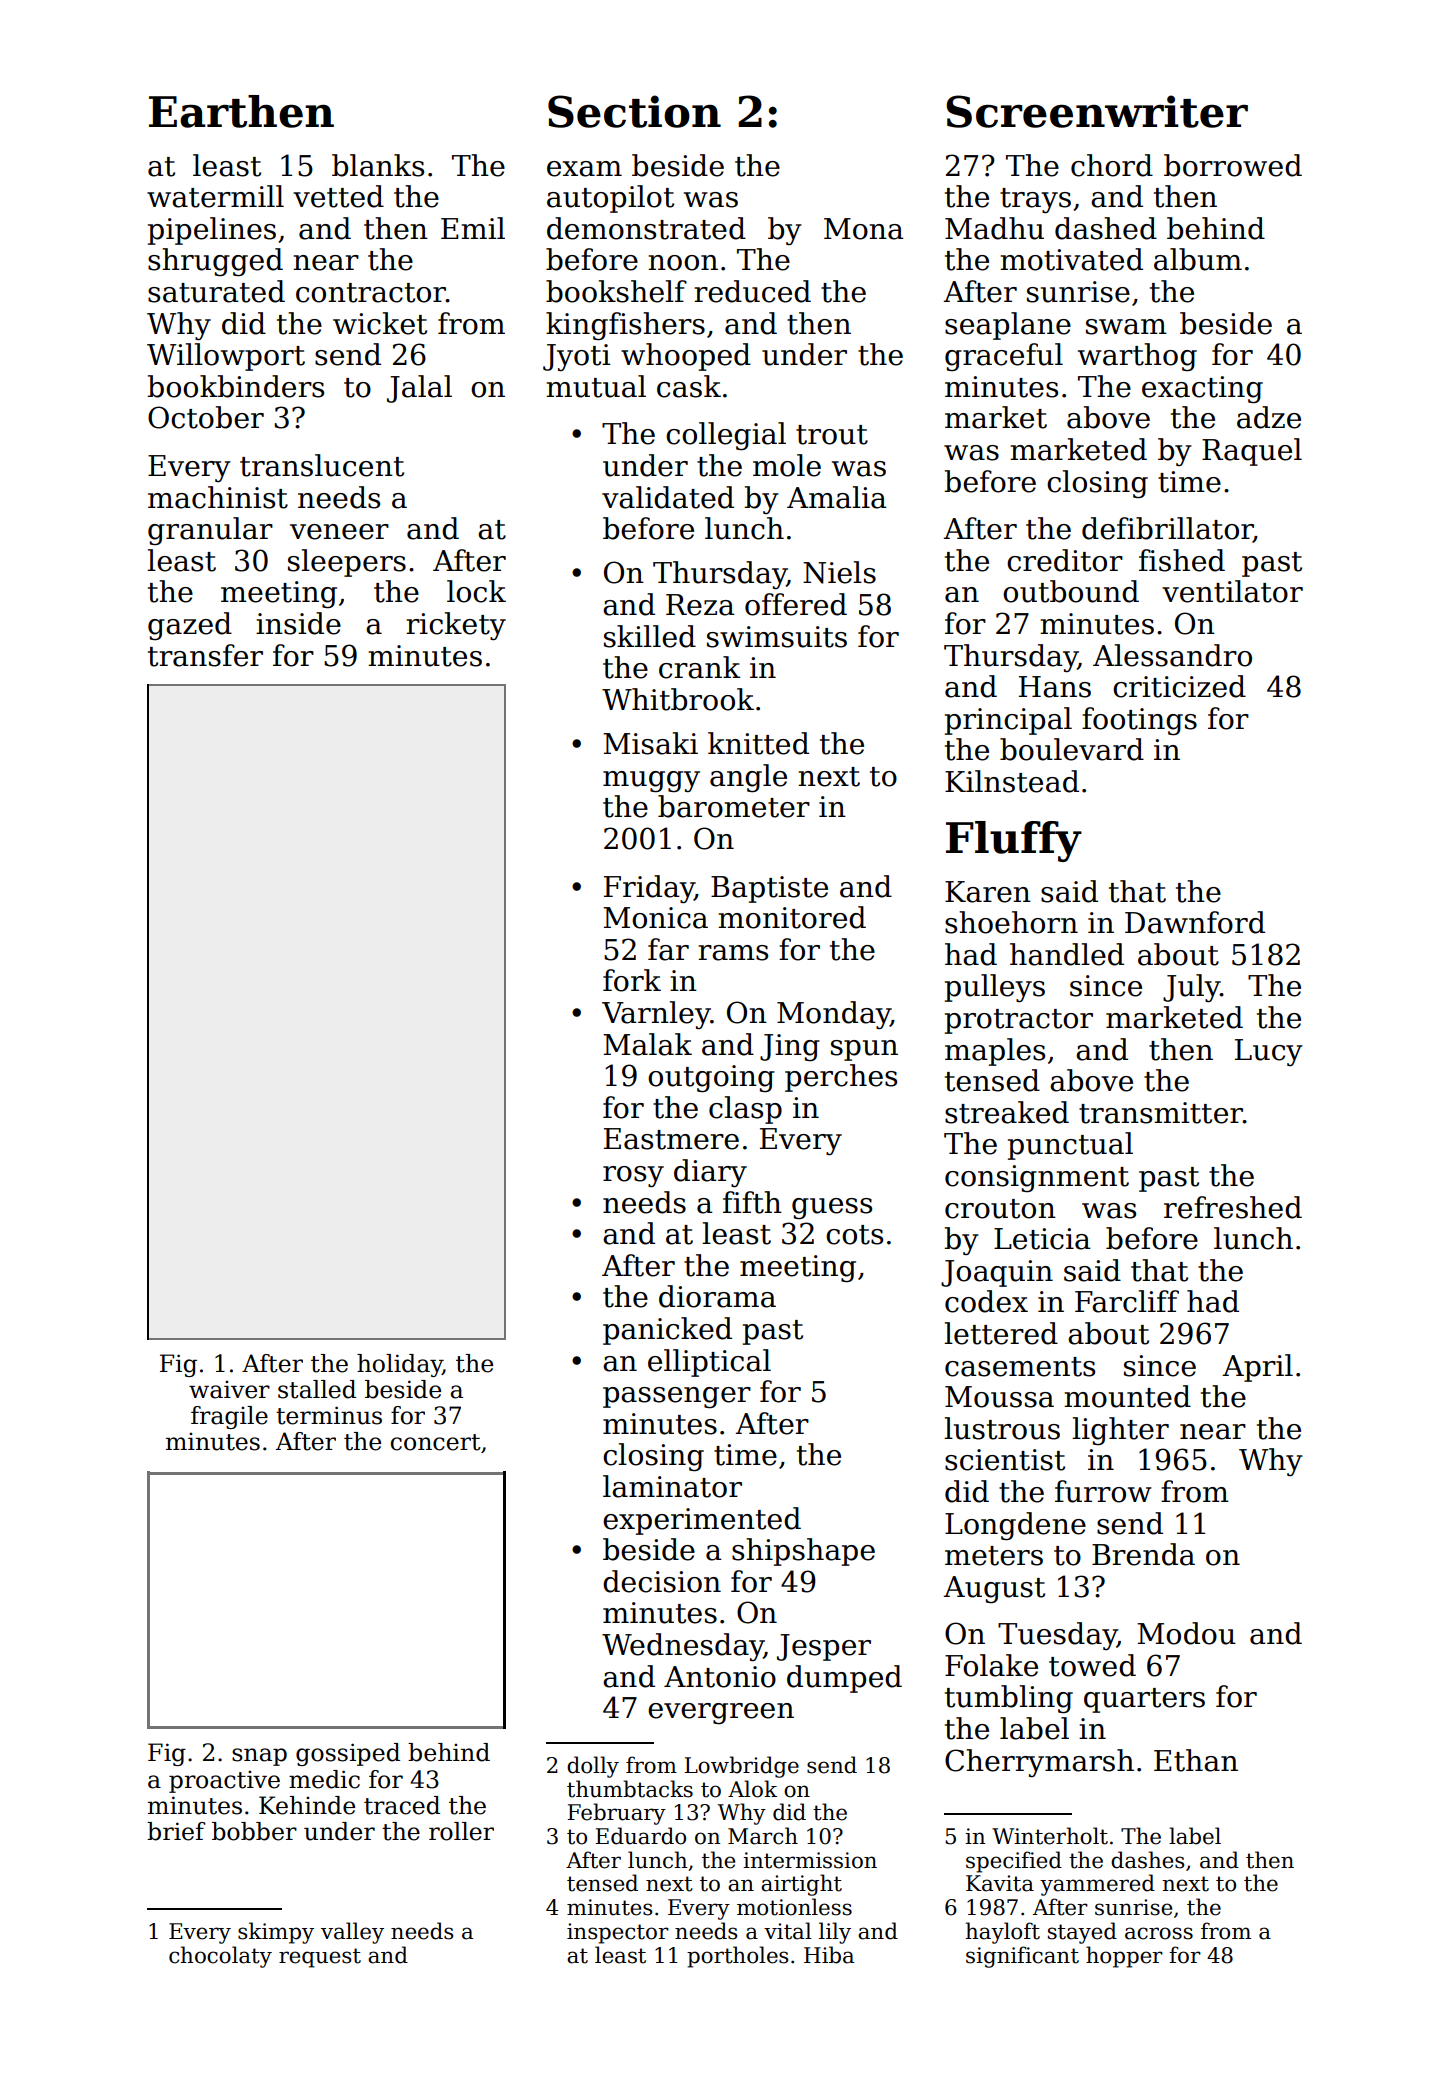  I want to click on gossiped, so click(348, 1754).
